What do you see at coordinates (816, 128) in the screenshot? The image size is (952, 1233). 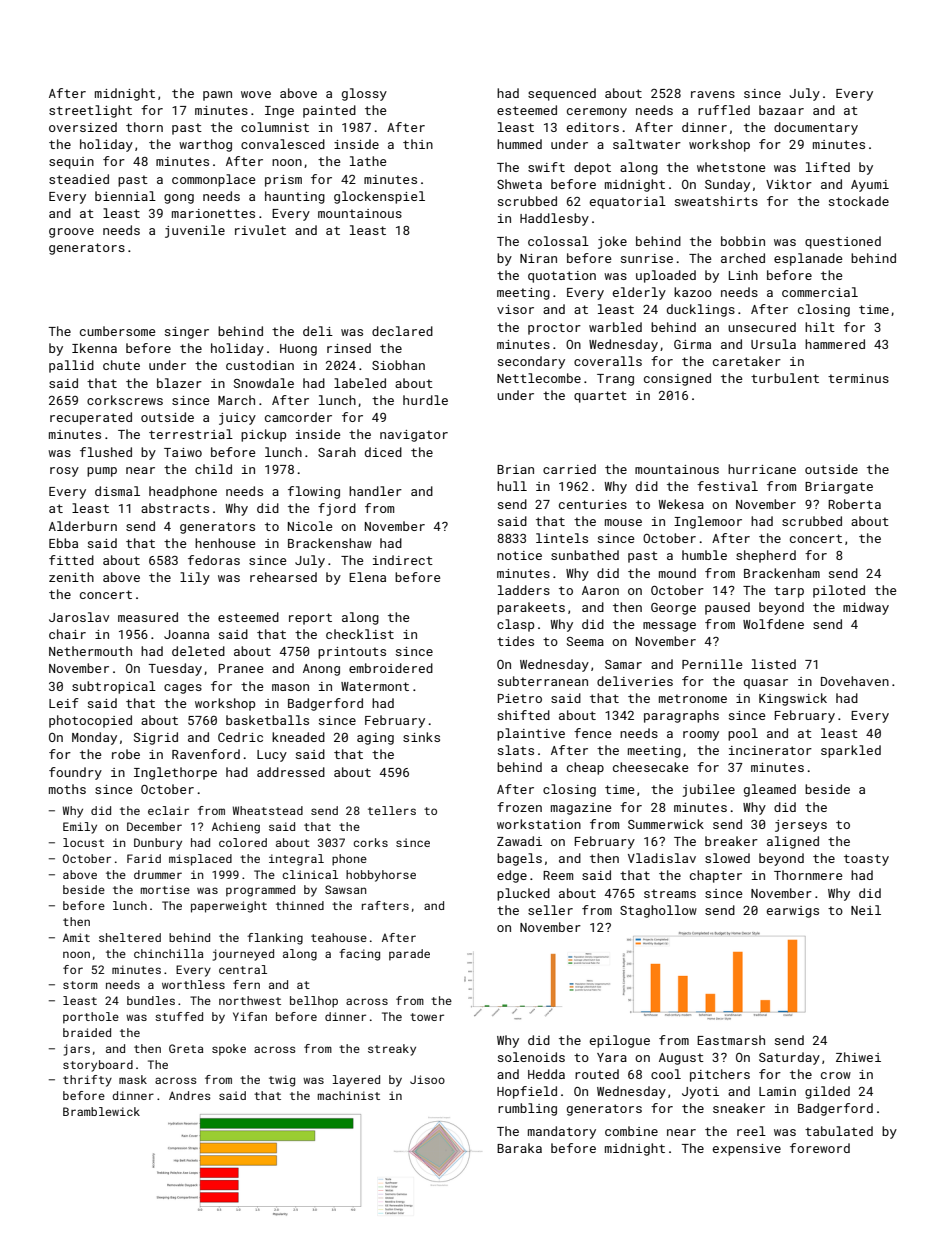 I see `documentary` at bounding box center [816, 128].
